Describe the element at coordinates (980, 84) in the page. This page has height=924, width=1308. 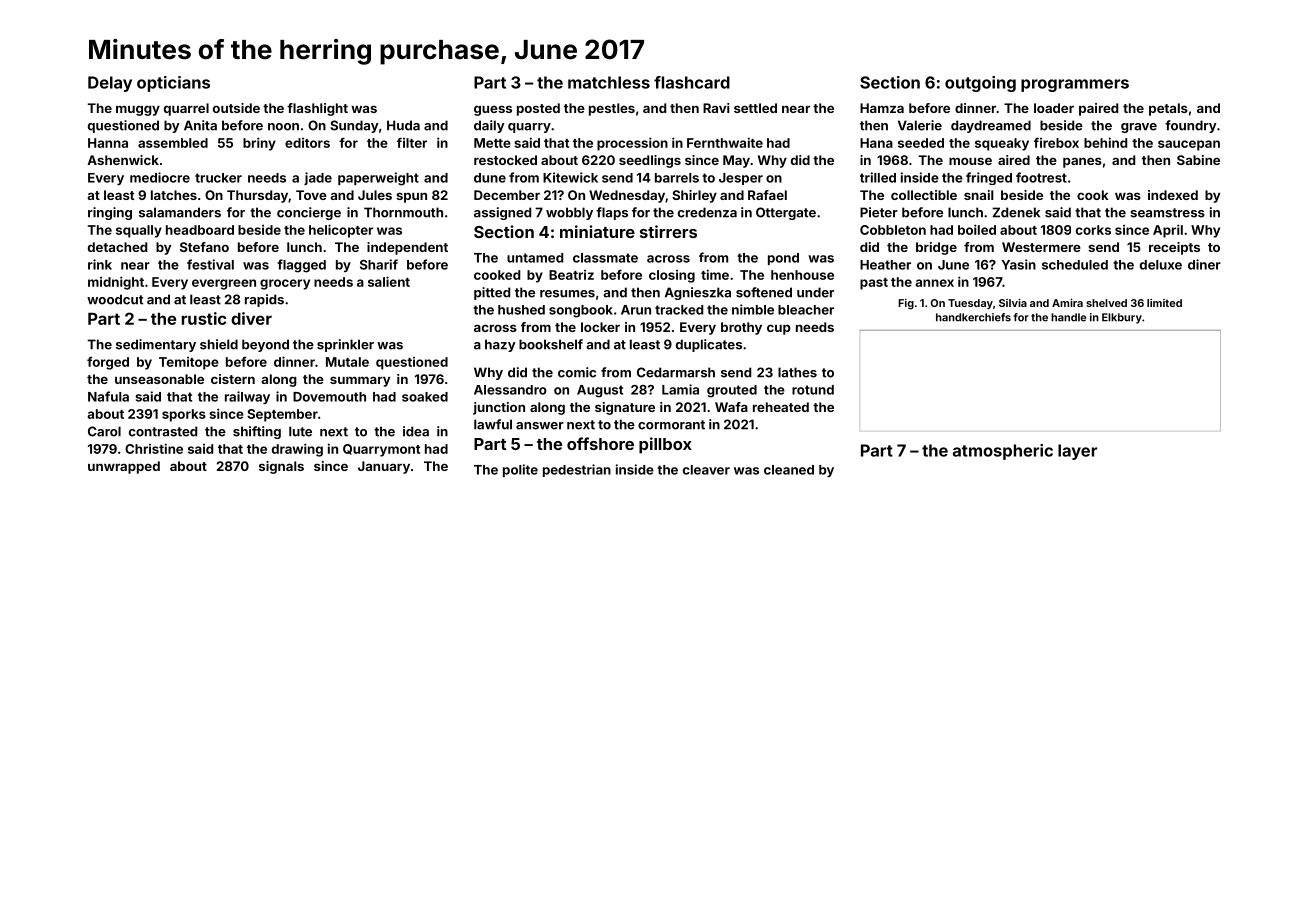
I see `outgoing` at that location.
